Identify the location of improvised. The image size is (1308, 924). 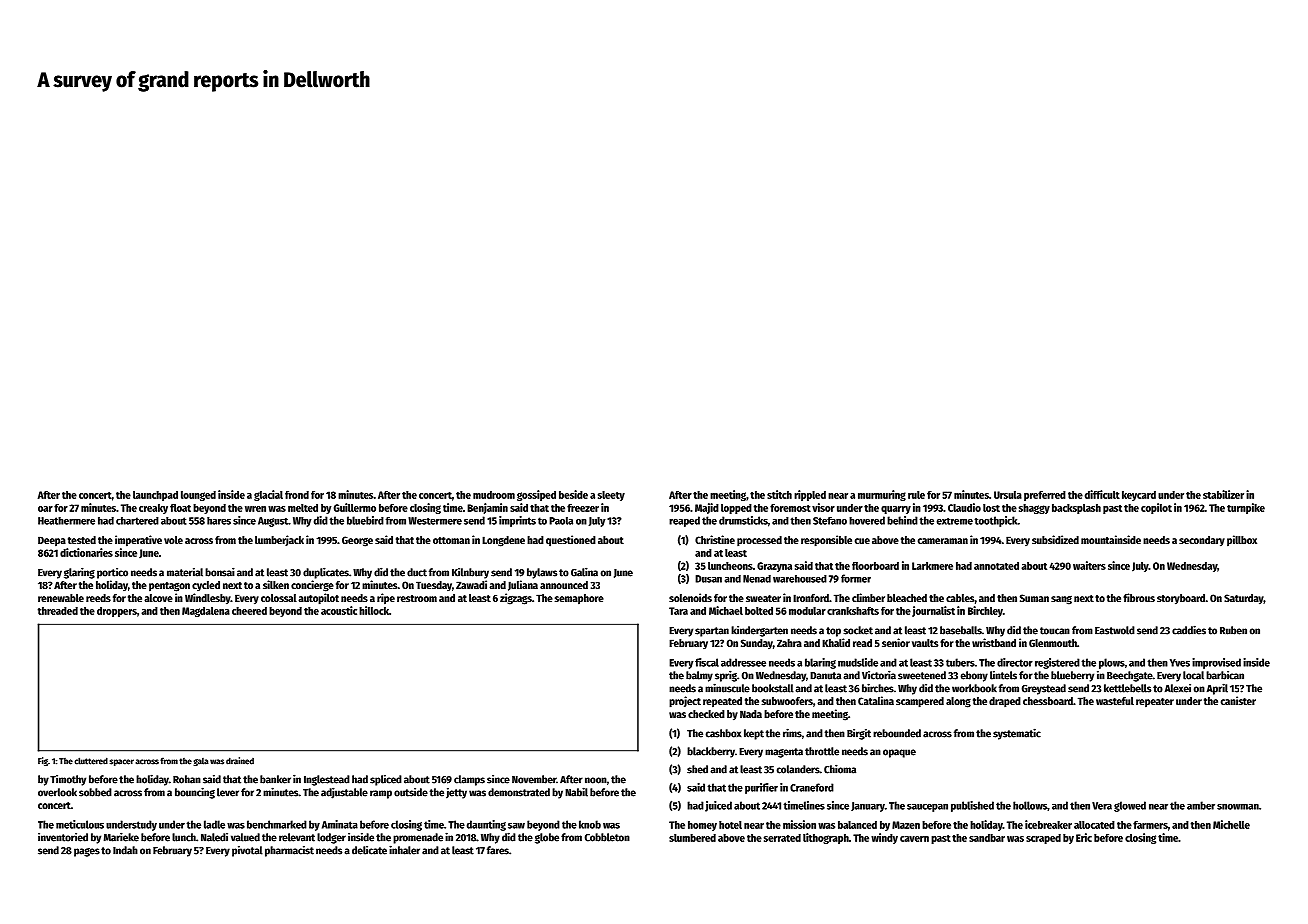
(1216, 663).
